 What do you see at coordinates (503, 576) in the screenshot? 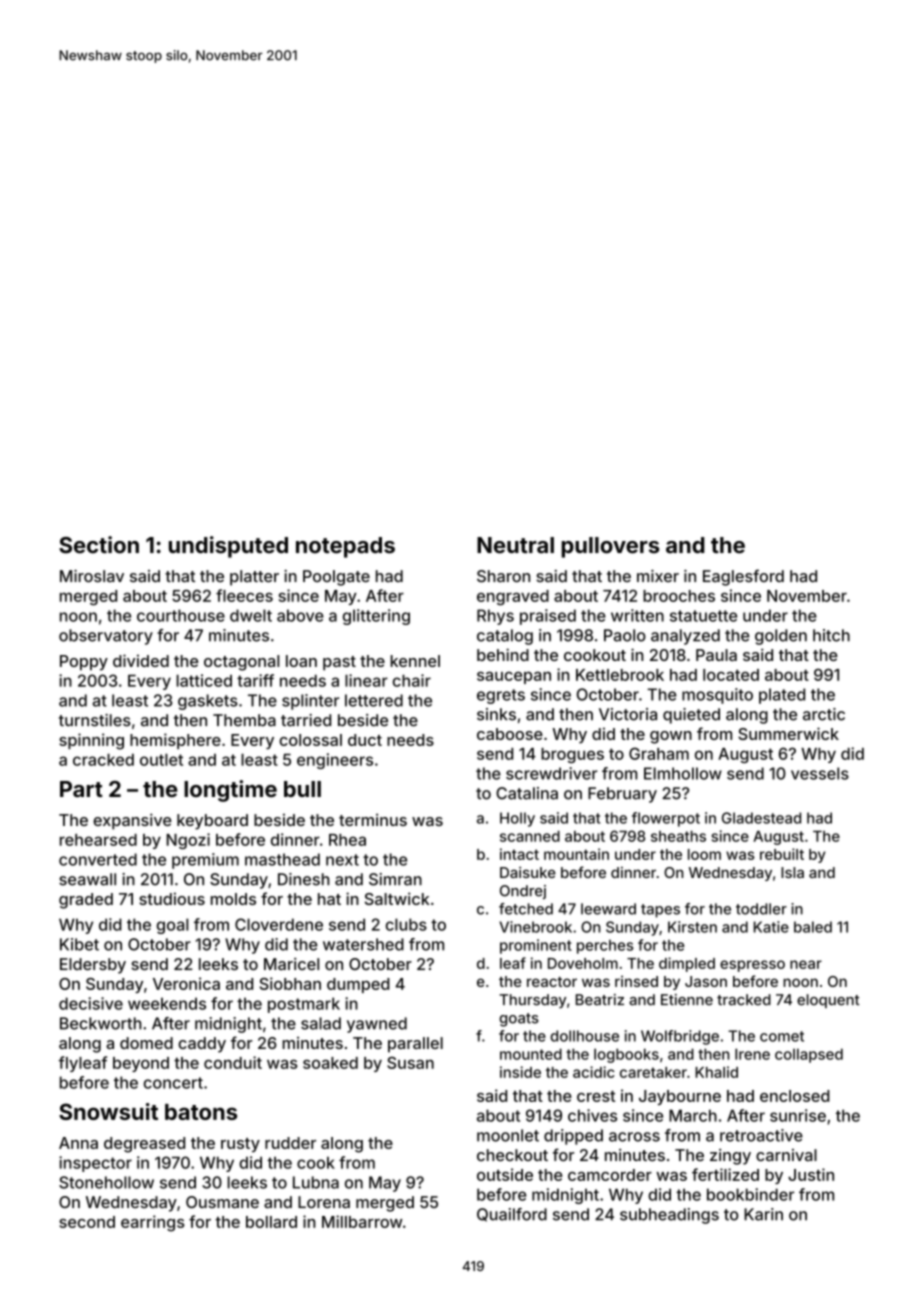
I see `Sharon` at bounding box center [503, 576].
